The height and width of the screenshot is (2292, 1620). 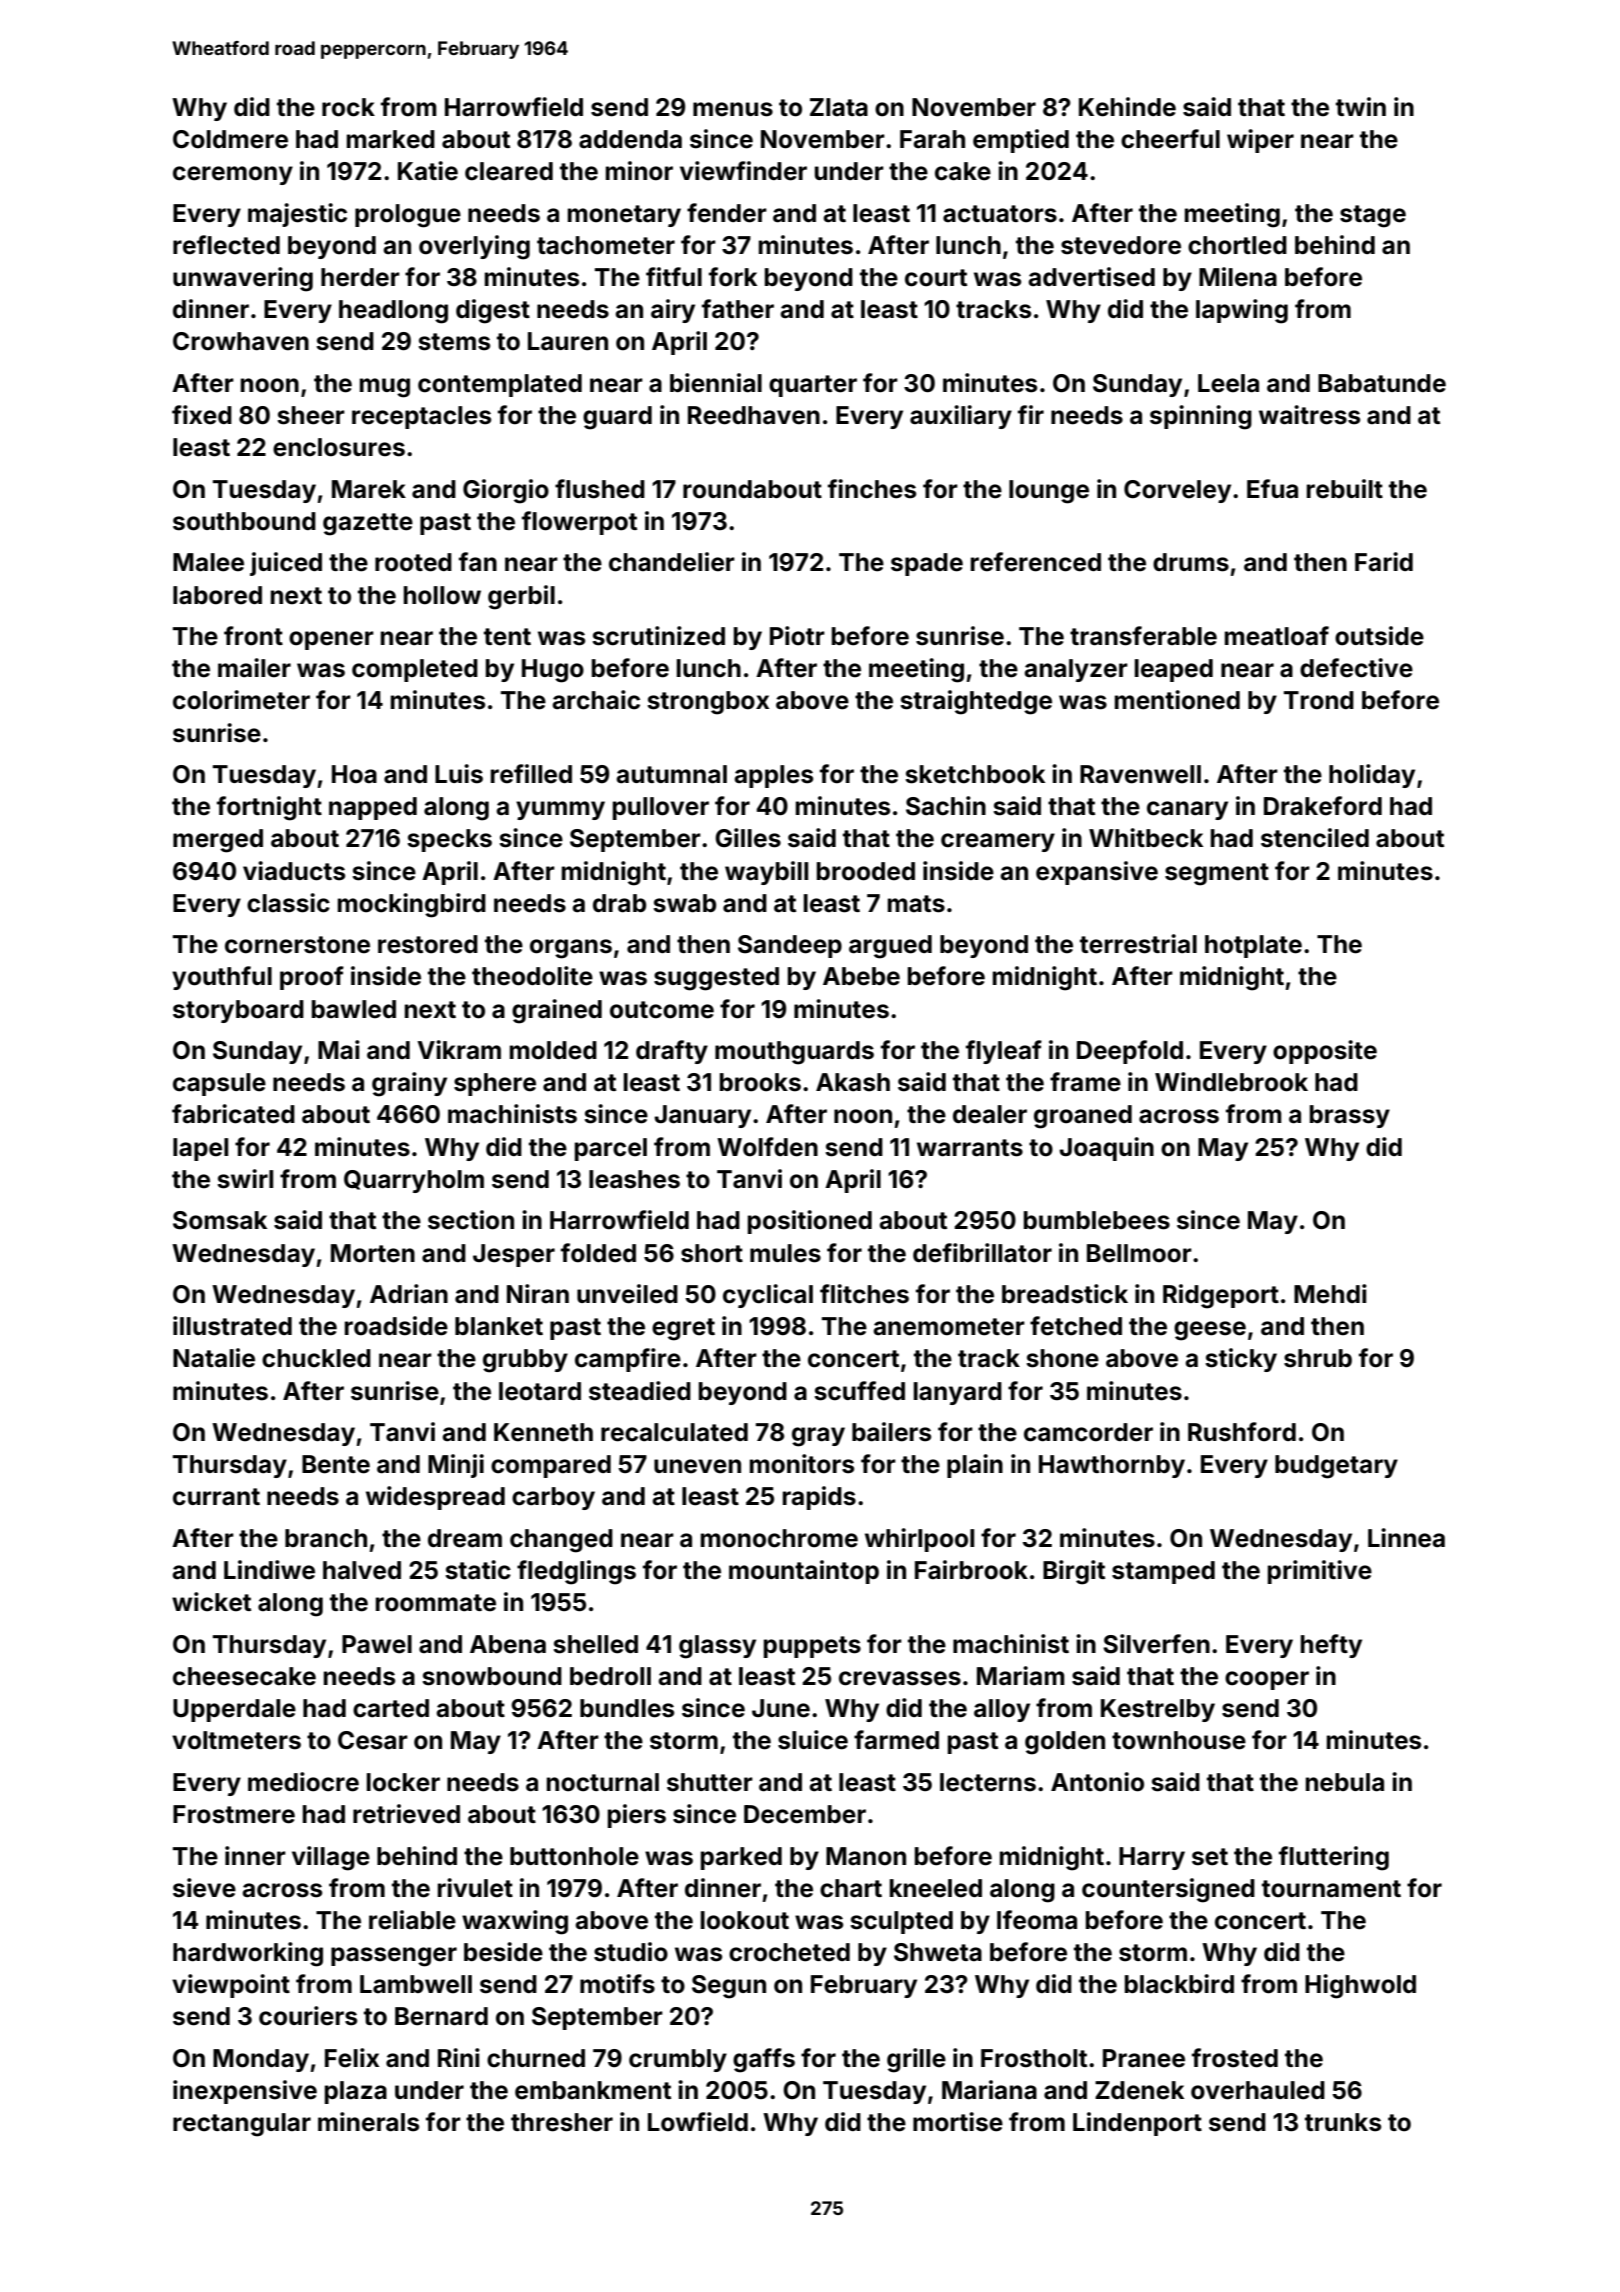 I want to click on Linnea, so click(x=1406, y=1538).
